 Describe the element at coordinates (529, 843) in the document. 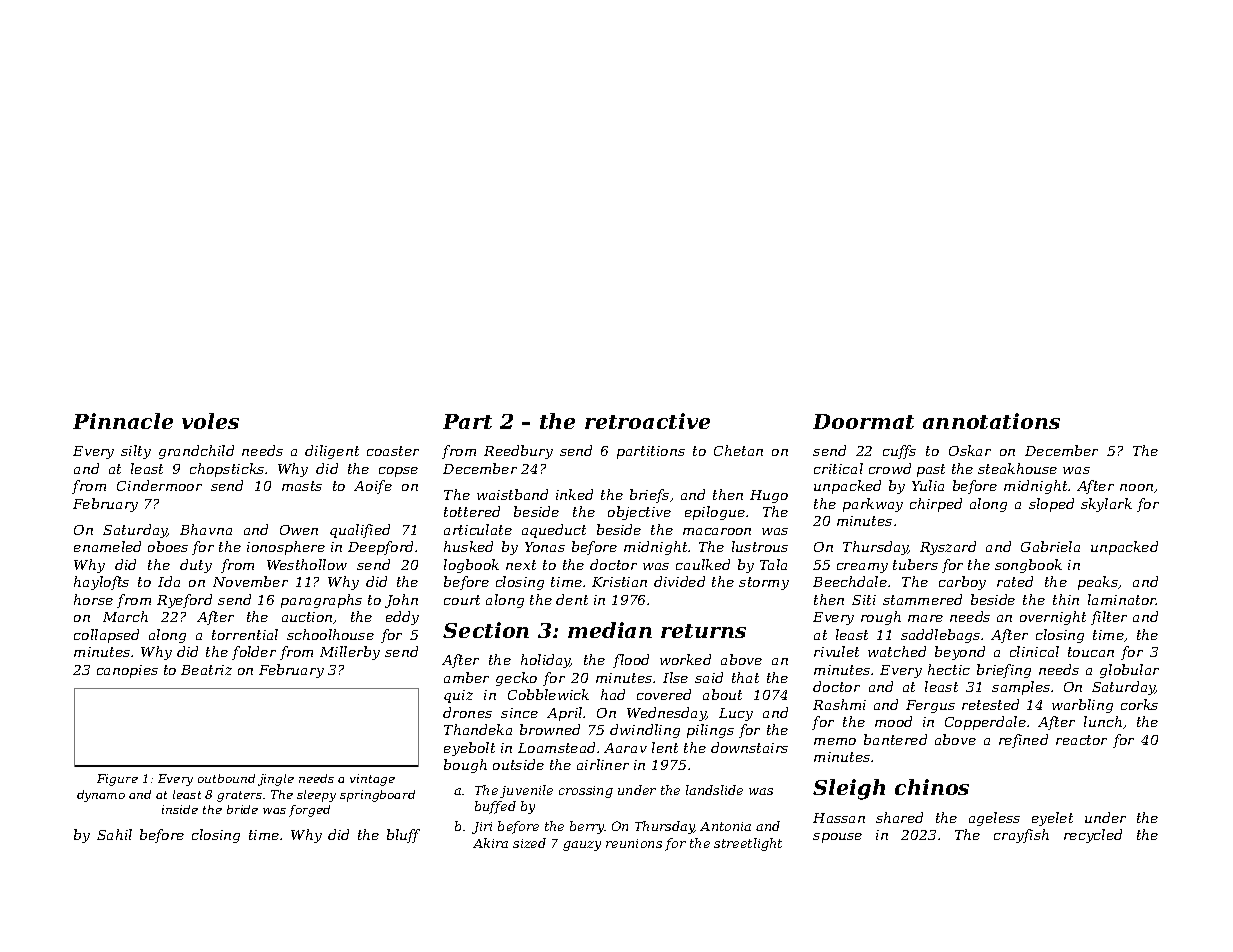

I see `sized` at that location.
